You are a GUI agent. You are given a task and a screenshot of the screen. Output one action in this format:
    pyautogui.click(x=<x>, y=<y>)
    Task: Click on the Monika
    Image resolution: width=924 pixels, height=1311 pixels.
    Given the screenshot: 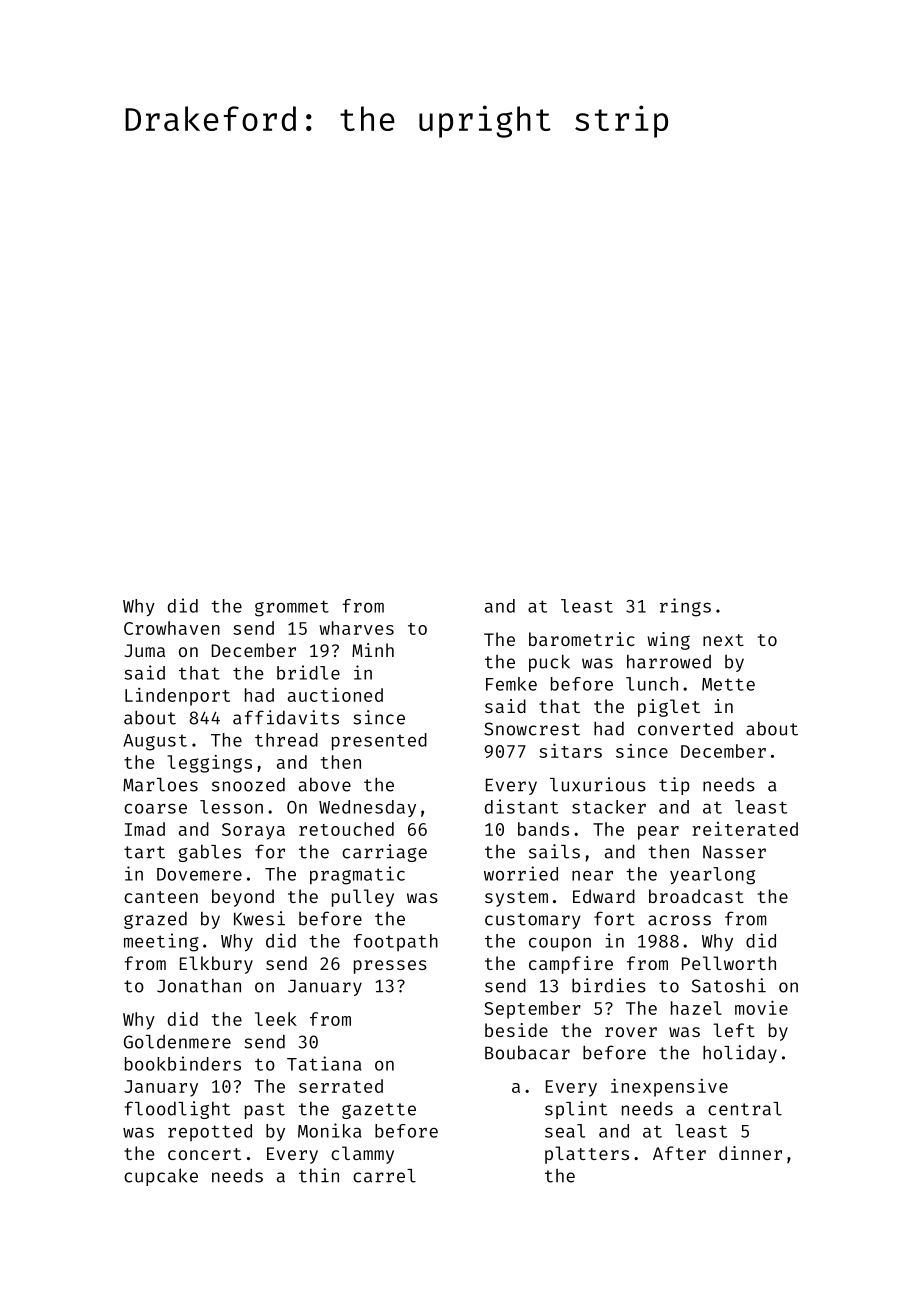 What is the action you would take?
    pyautogui.click(x=329, y=1130)
